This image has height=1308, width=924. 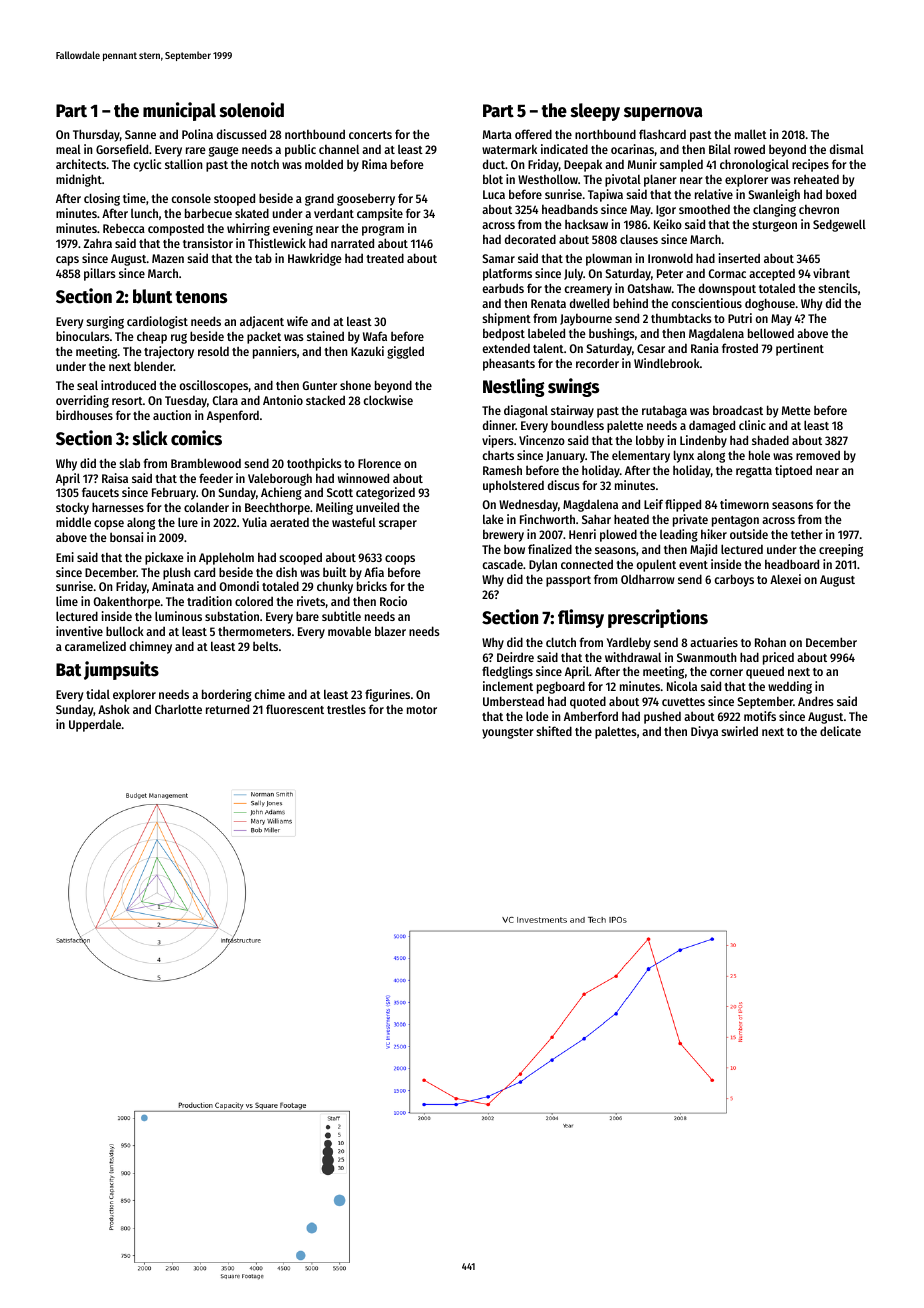 What do you see at coordinates (251, 110) in the image?
I see `solenoid` at bounding box center [251, 110].
